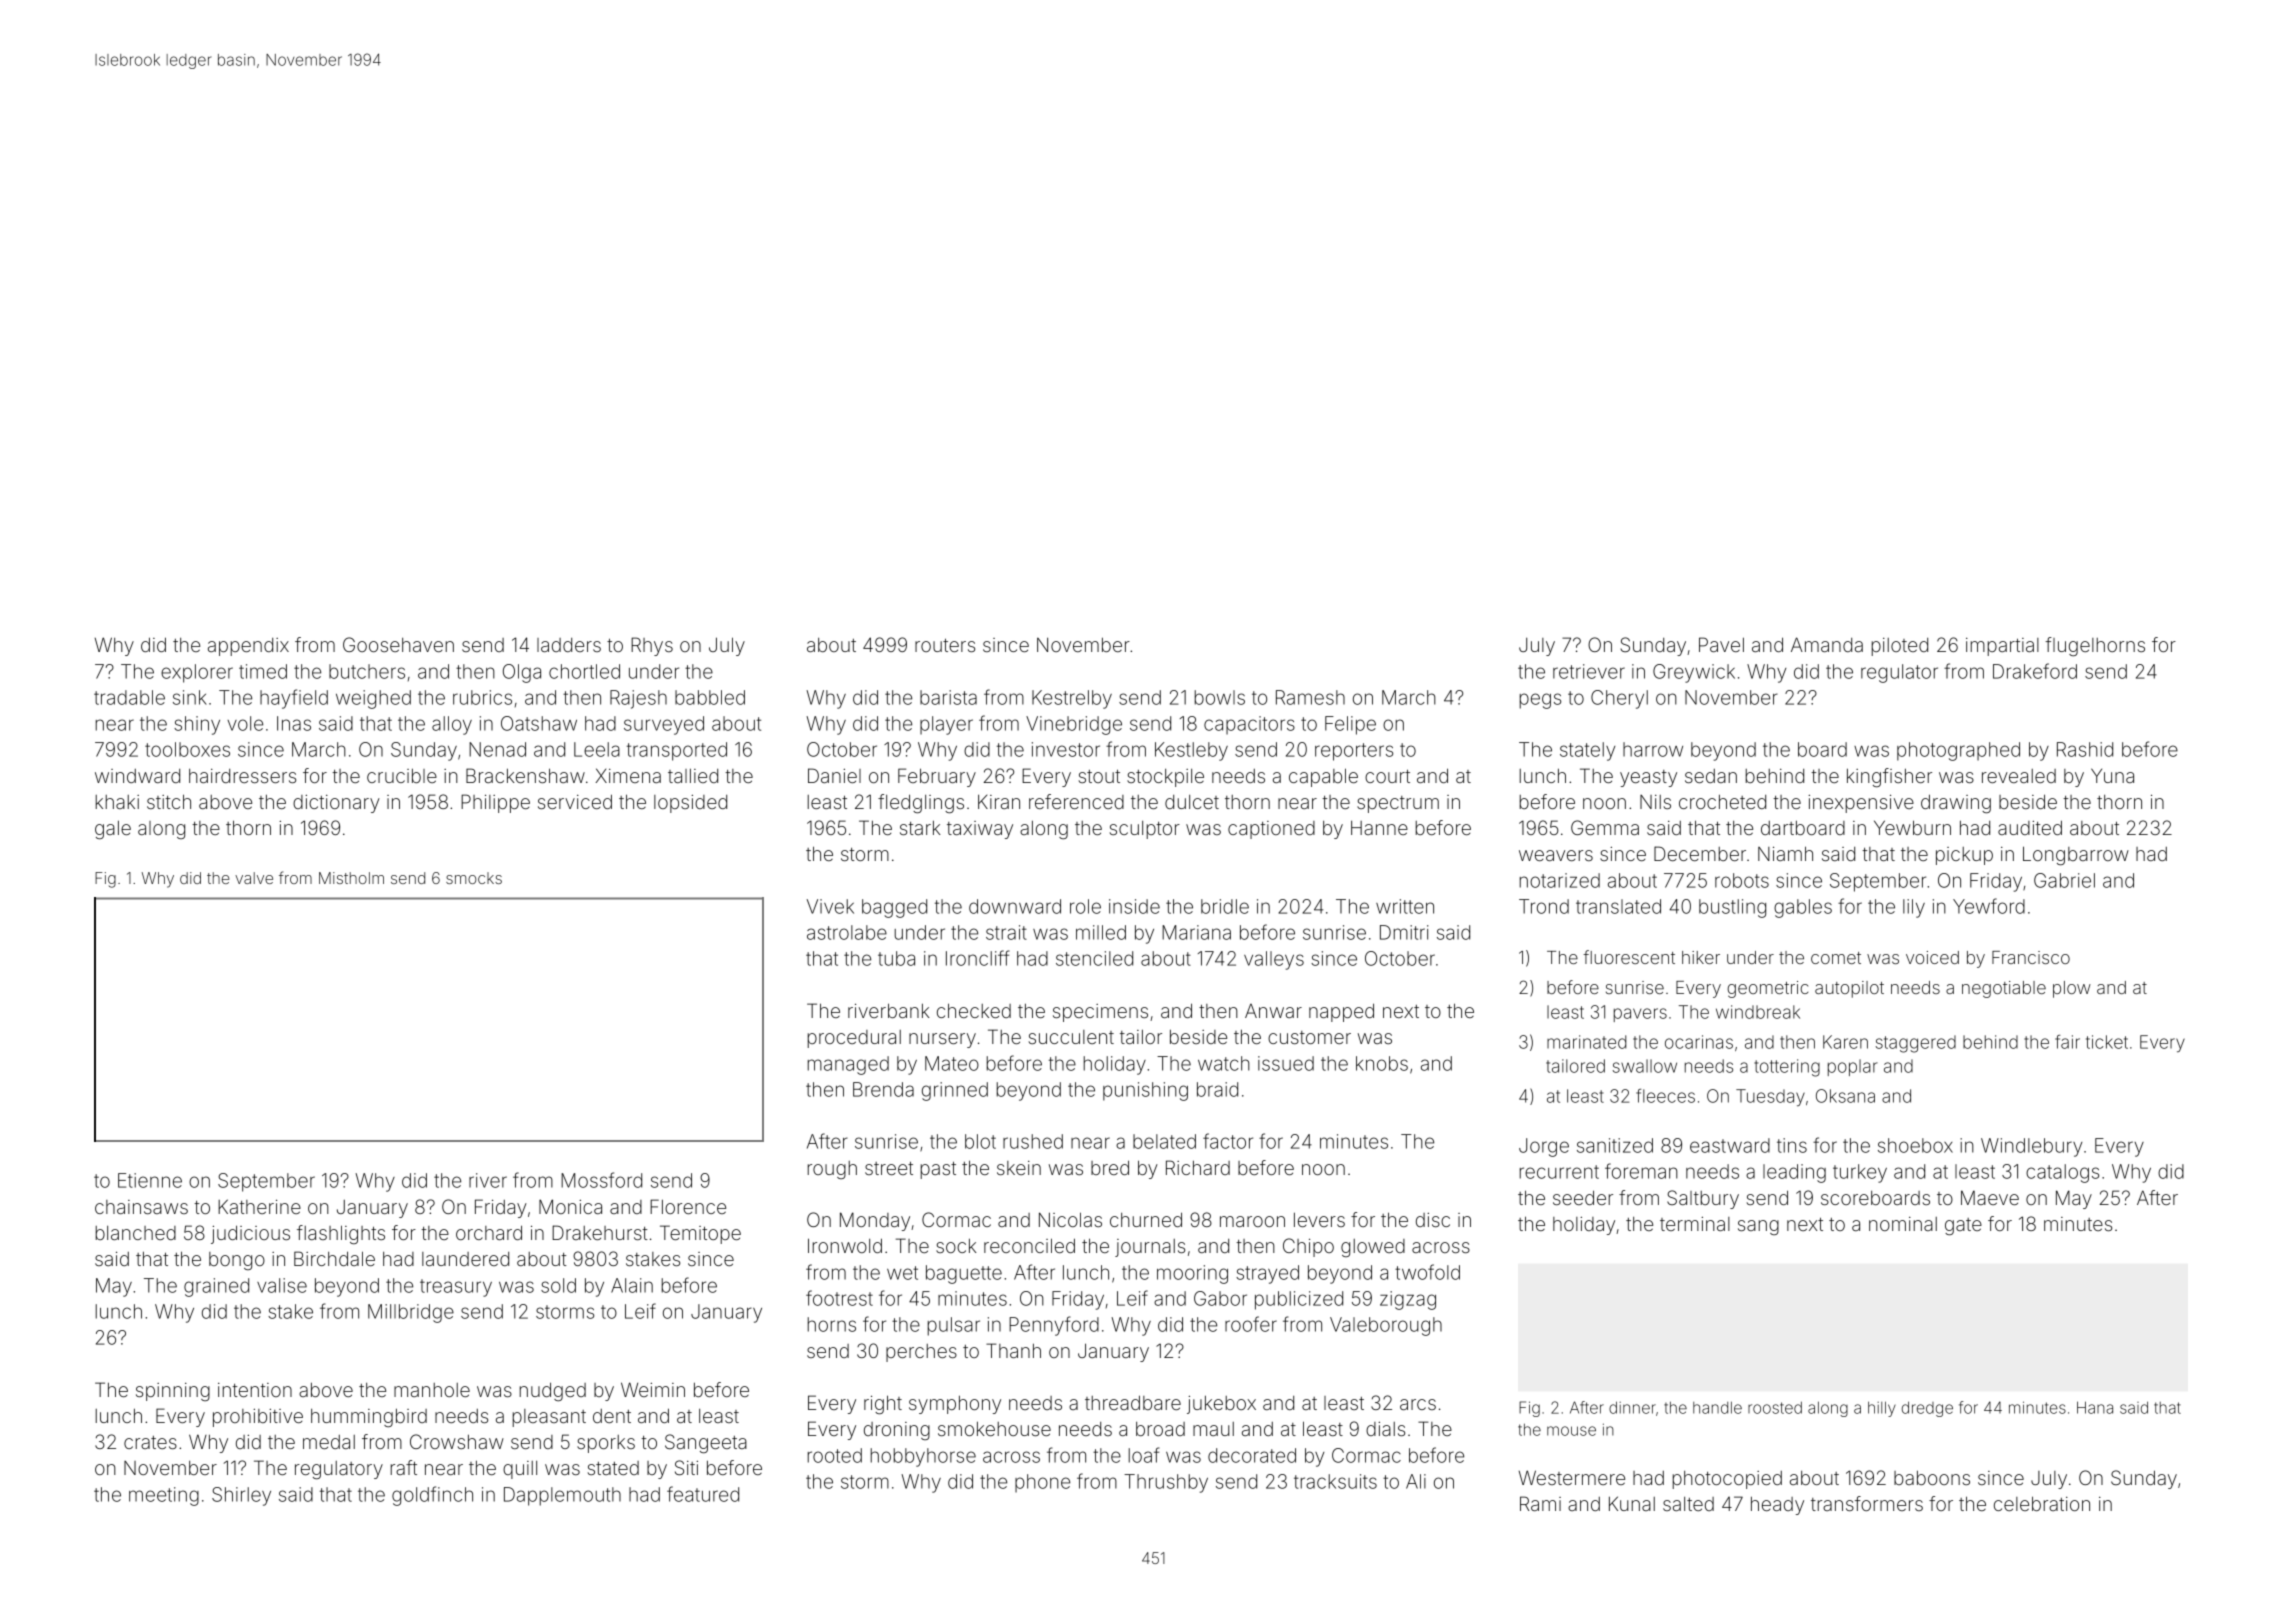 The height and width of the screenshot is (1614, 2282). I want to click on gables, so click(1803, 908).
